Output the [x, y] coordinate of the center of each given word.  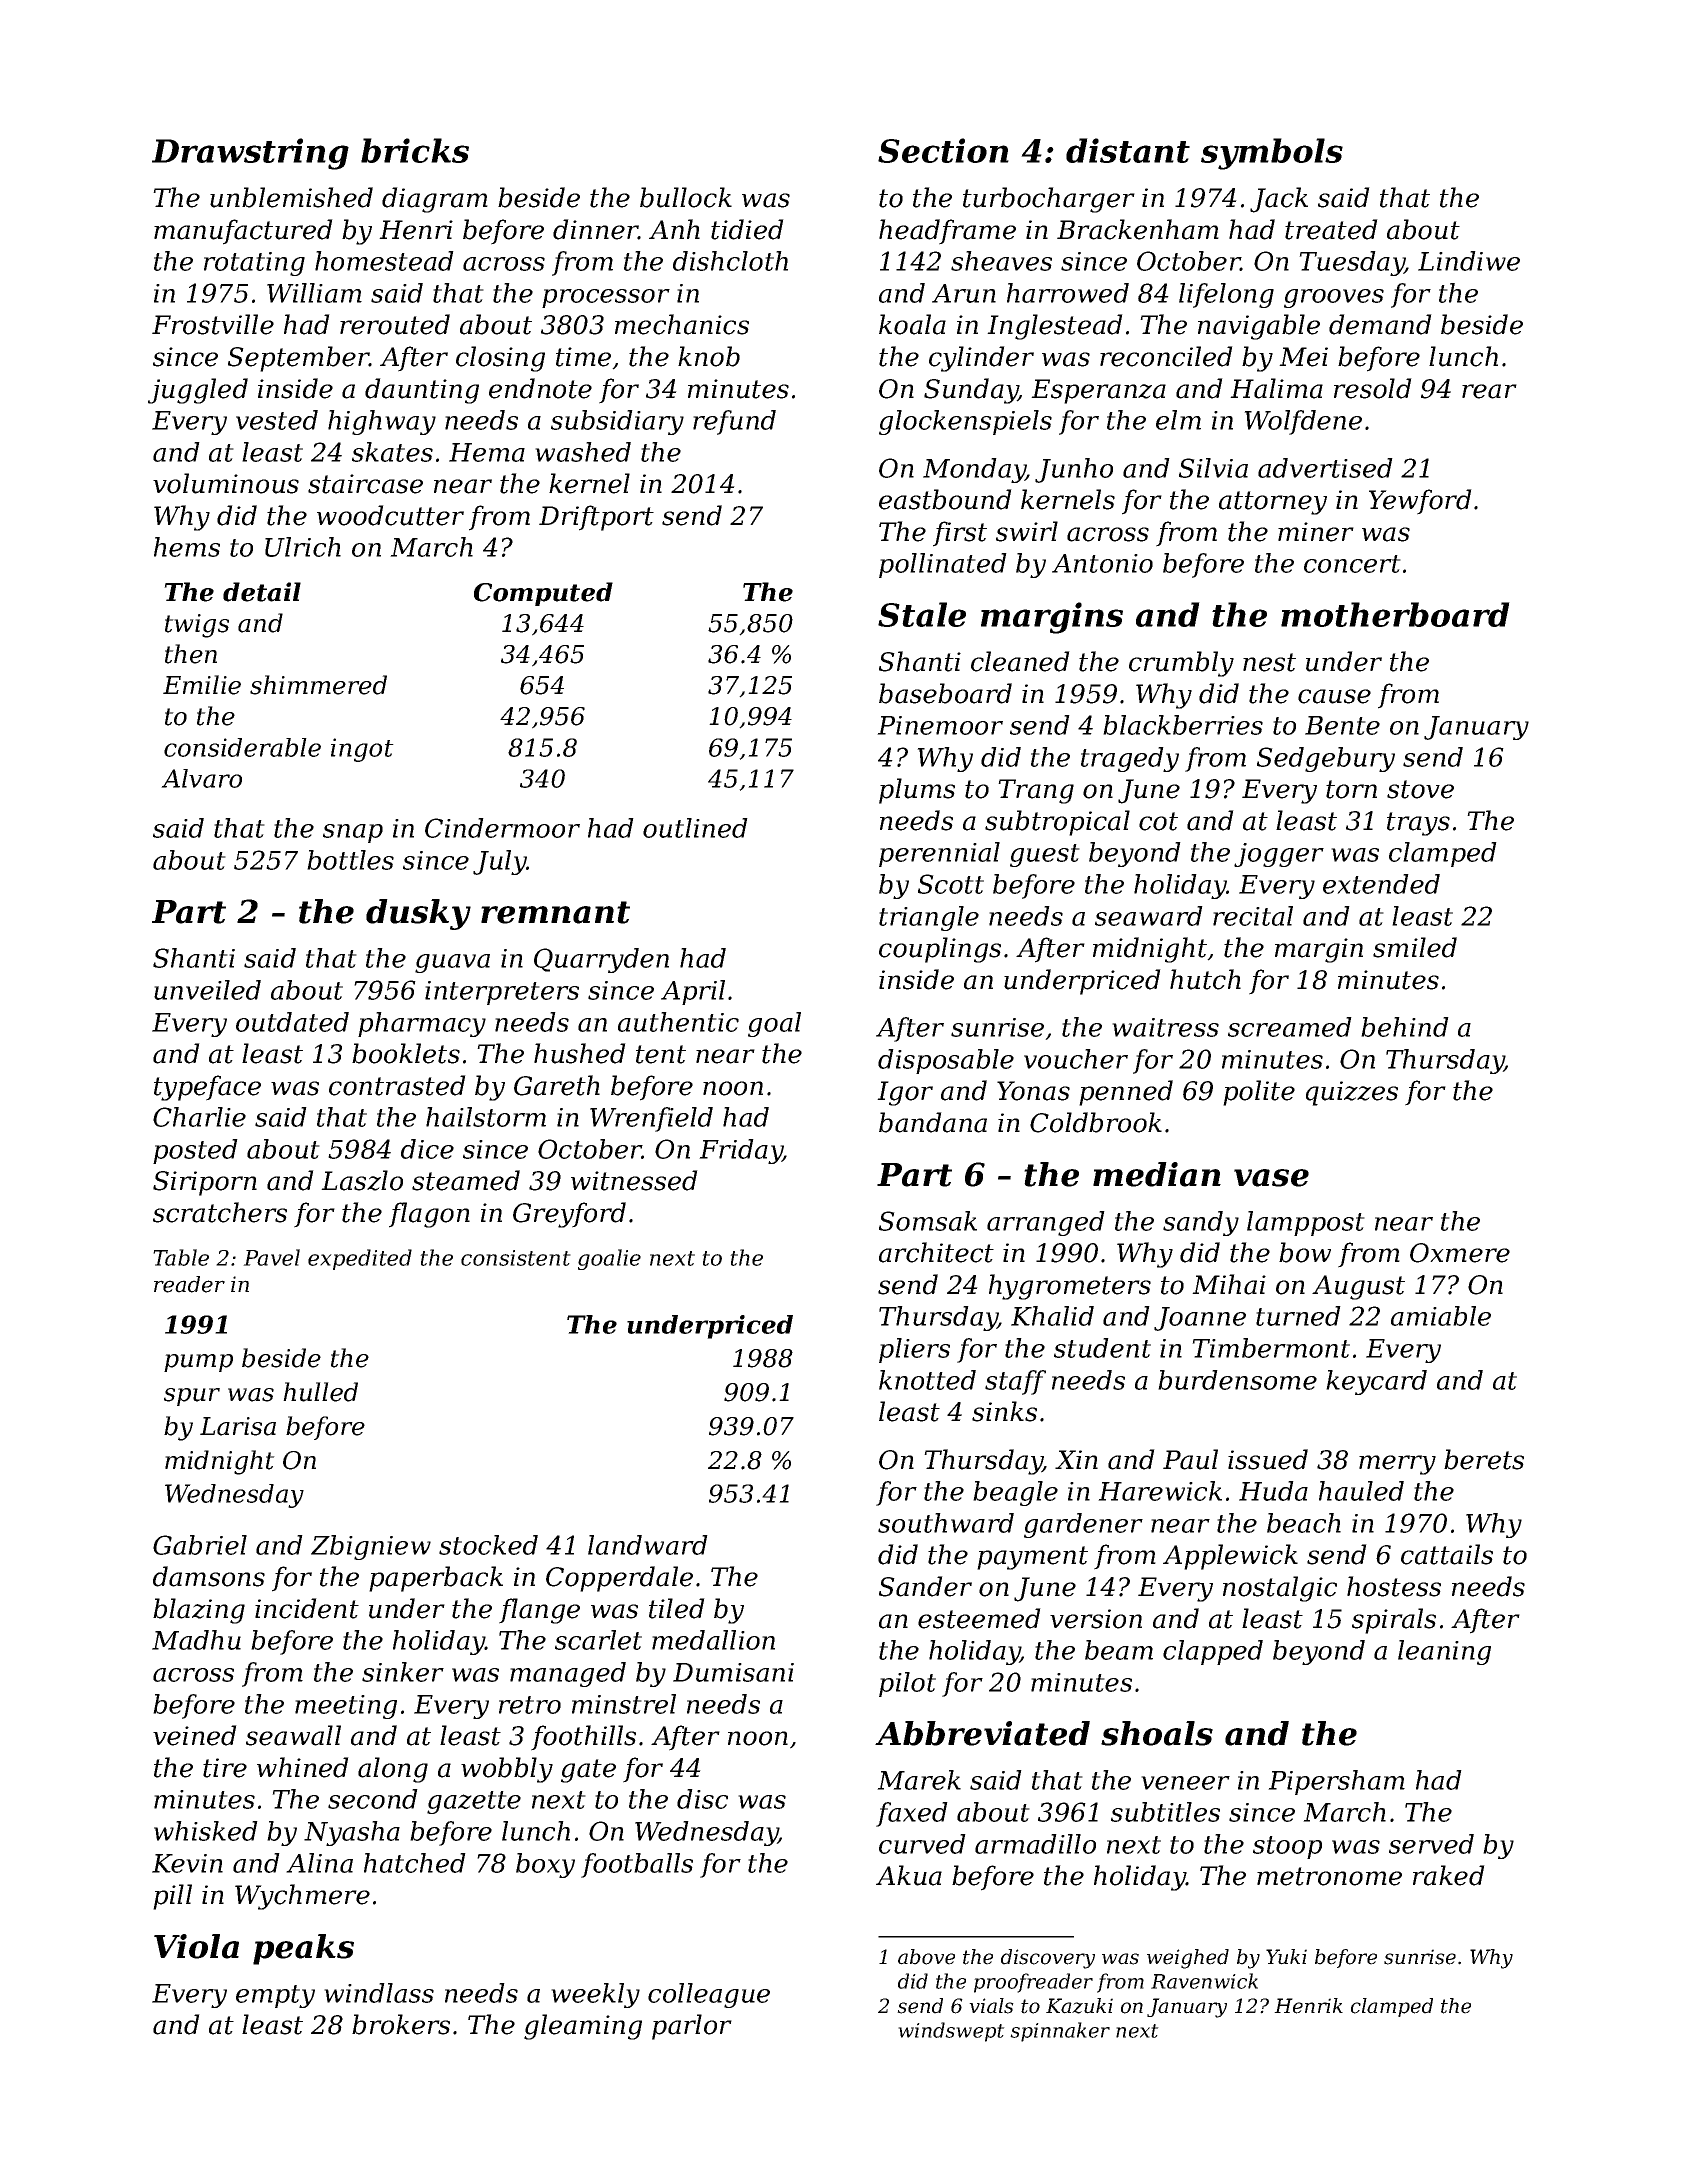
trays [1418, 824]
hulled [320, 1392]
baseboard [945, 693]
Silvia [1213, 468]
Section [943, 150]
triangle [929, 918]
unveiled [207, 990]
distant [1128, 150]
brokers [401, 2024]
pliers [914, 1350]
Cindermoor [502, 828]
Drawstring [250, 154]
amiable [1441, 1316]
